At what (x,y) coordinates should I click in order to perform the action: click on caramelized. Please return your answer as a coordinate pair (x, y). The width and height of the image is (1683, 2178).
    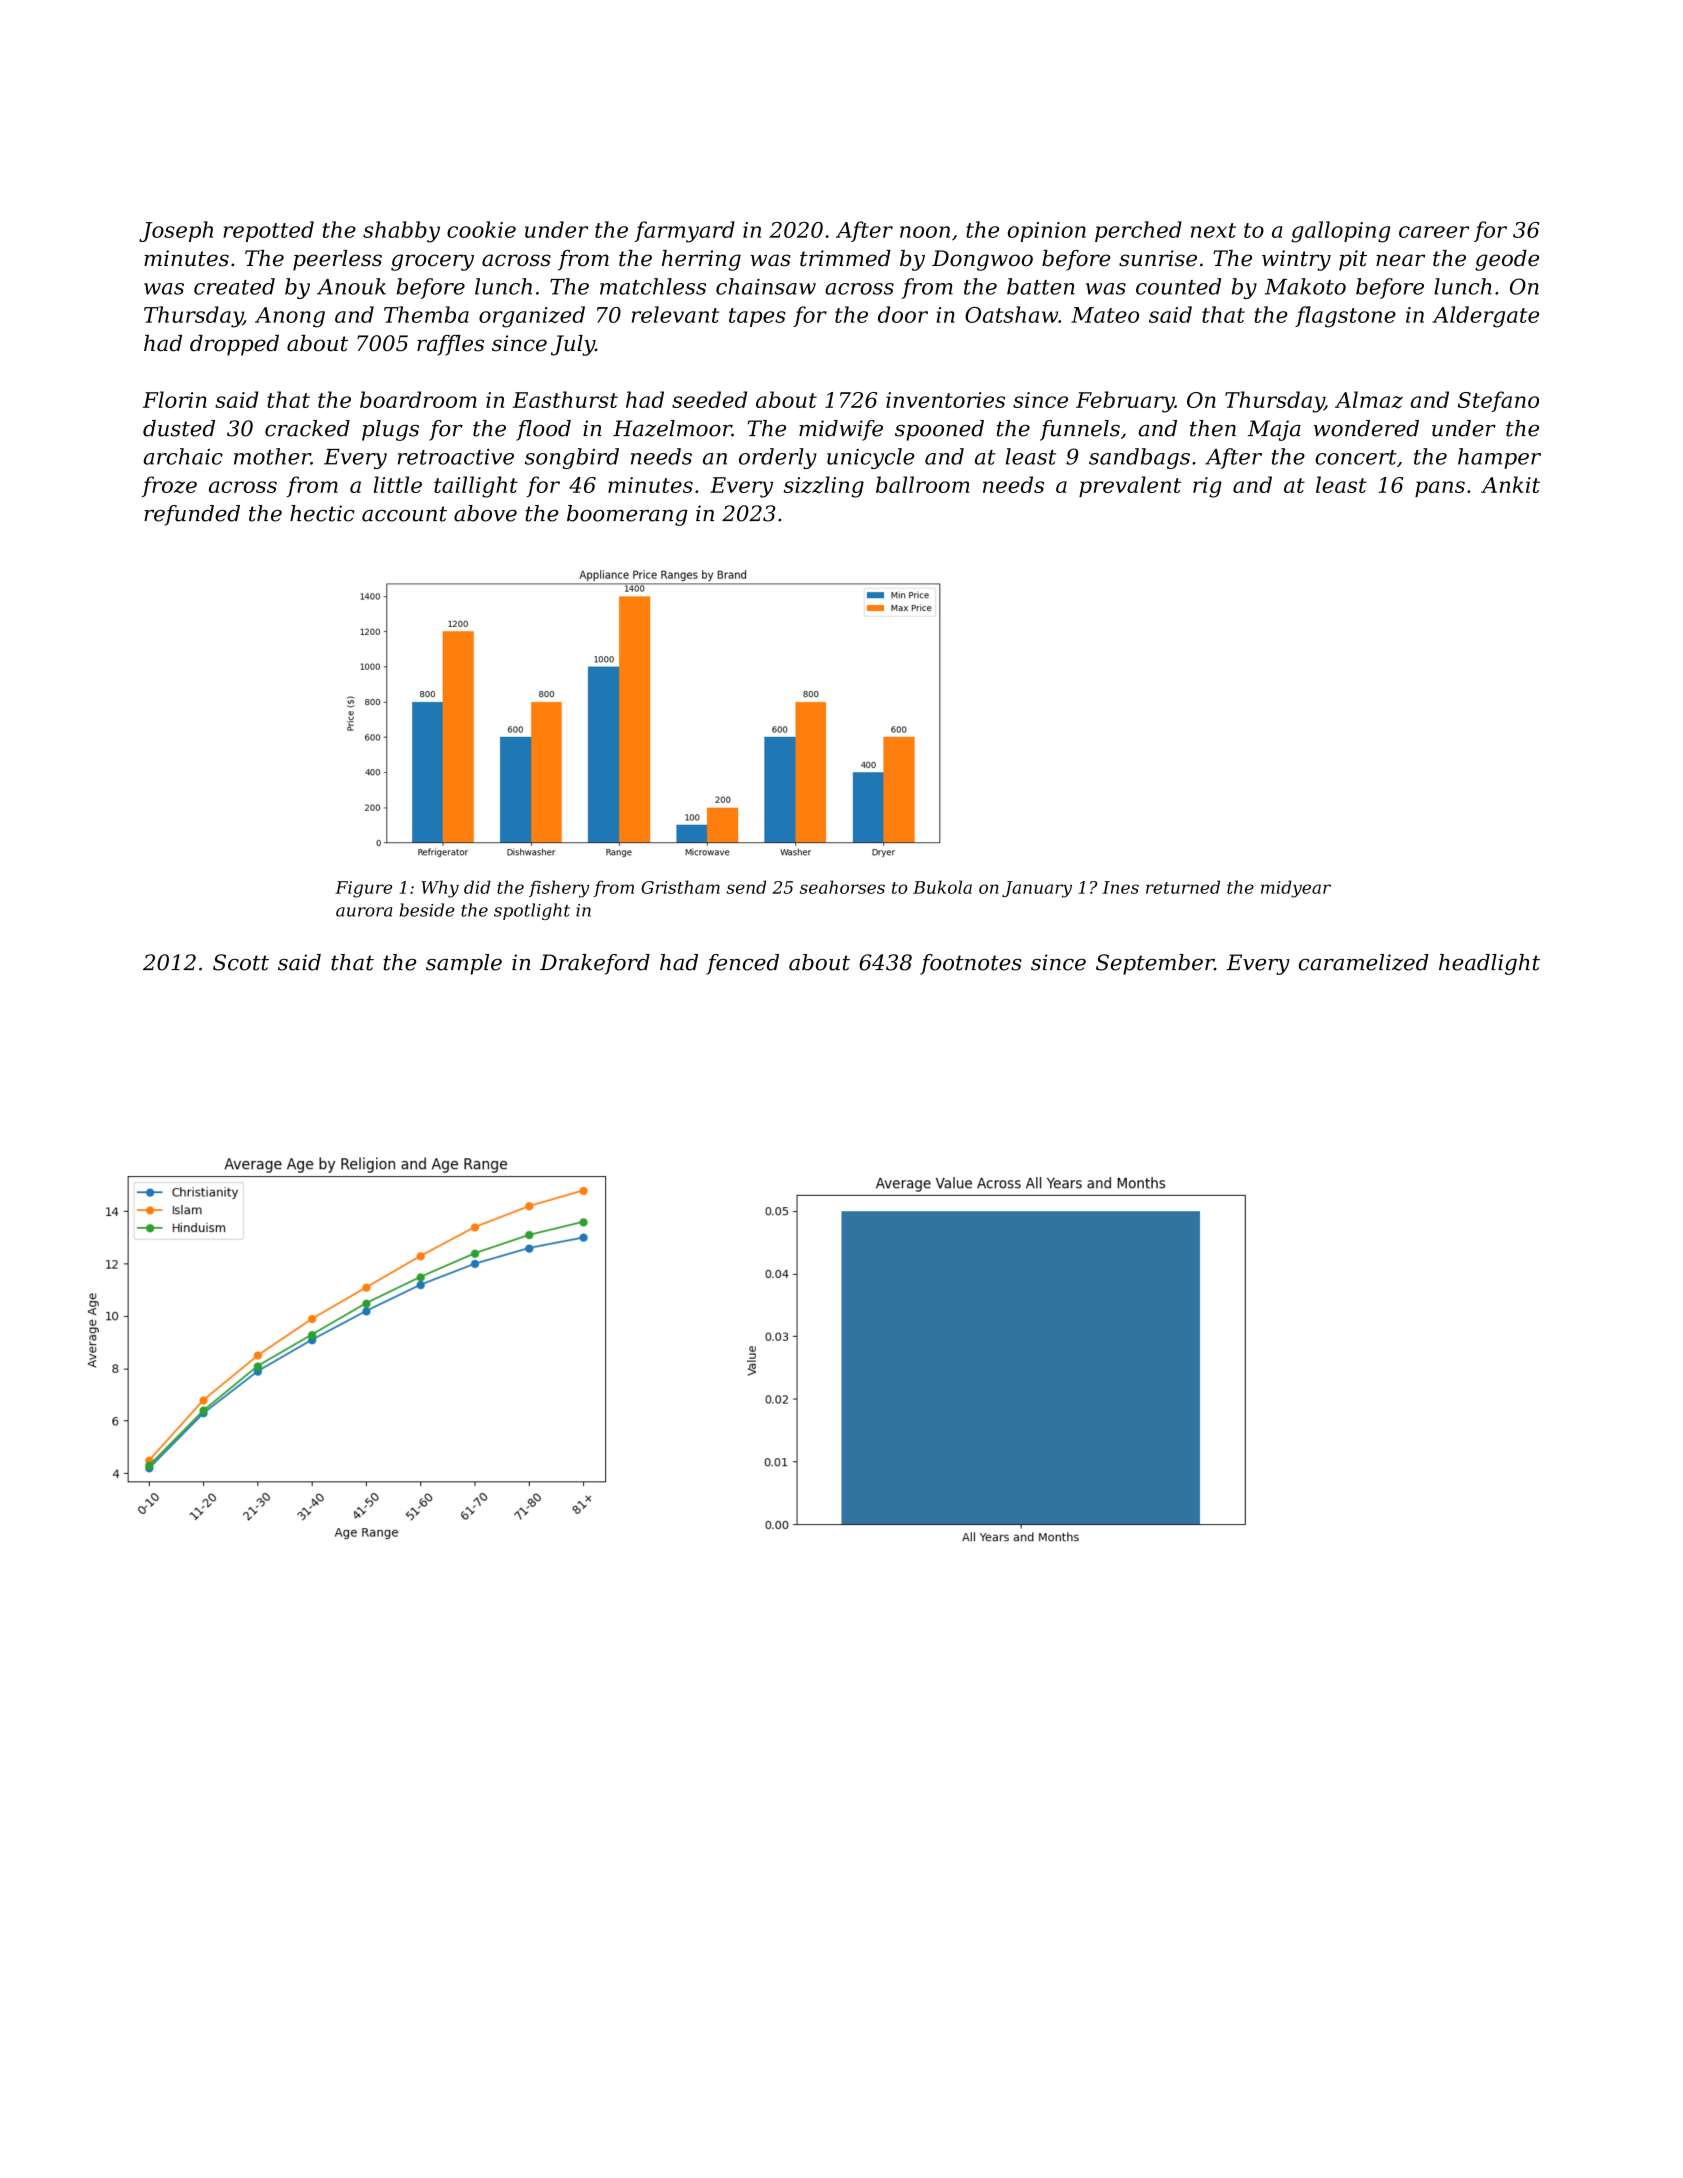
    Looking at the image, I should click on (1364, 962).
